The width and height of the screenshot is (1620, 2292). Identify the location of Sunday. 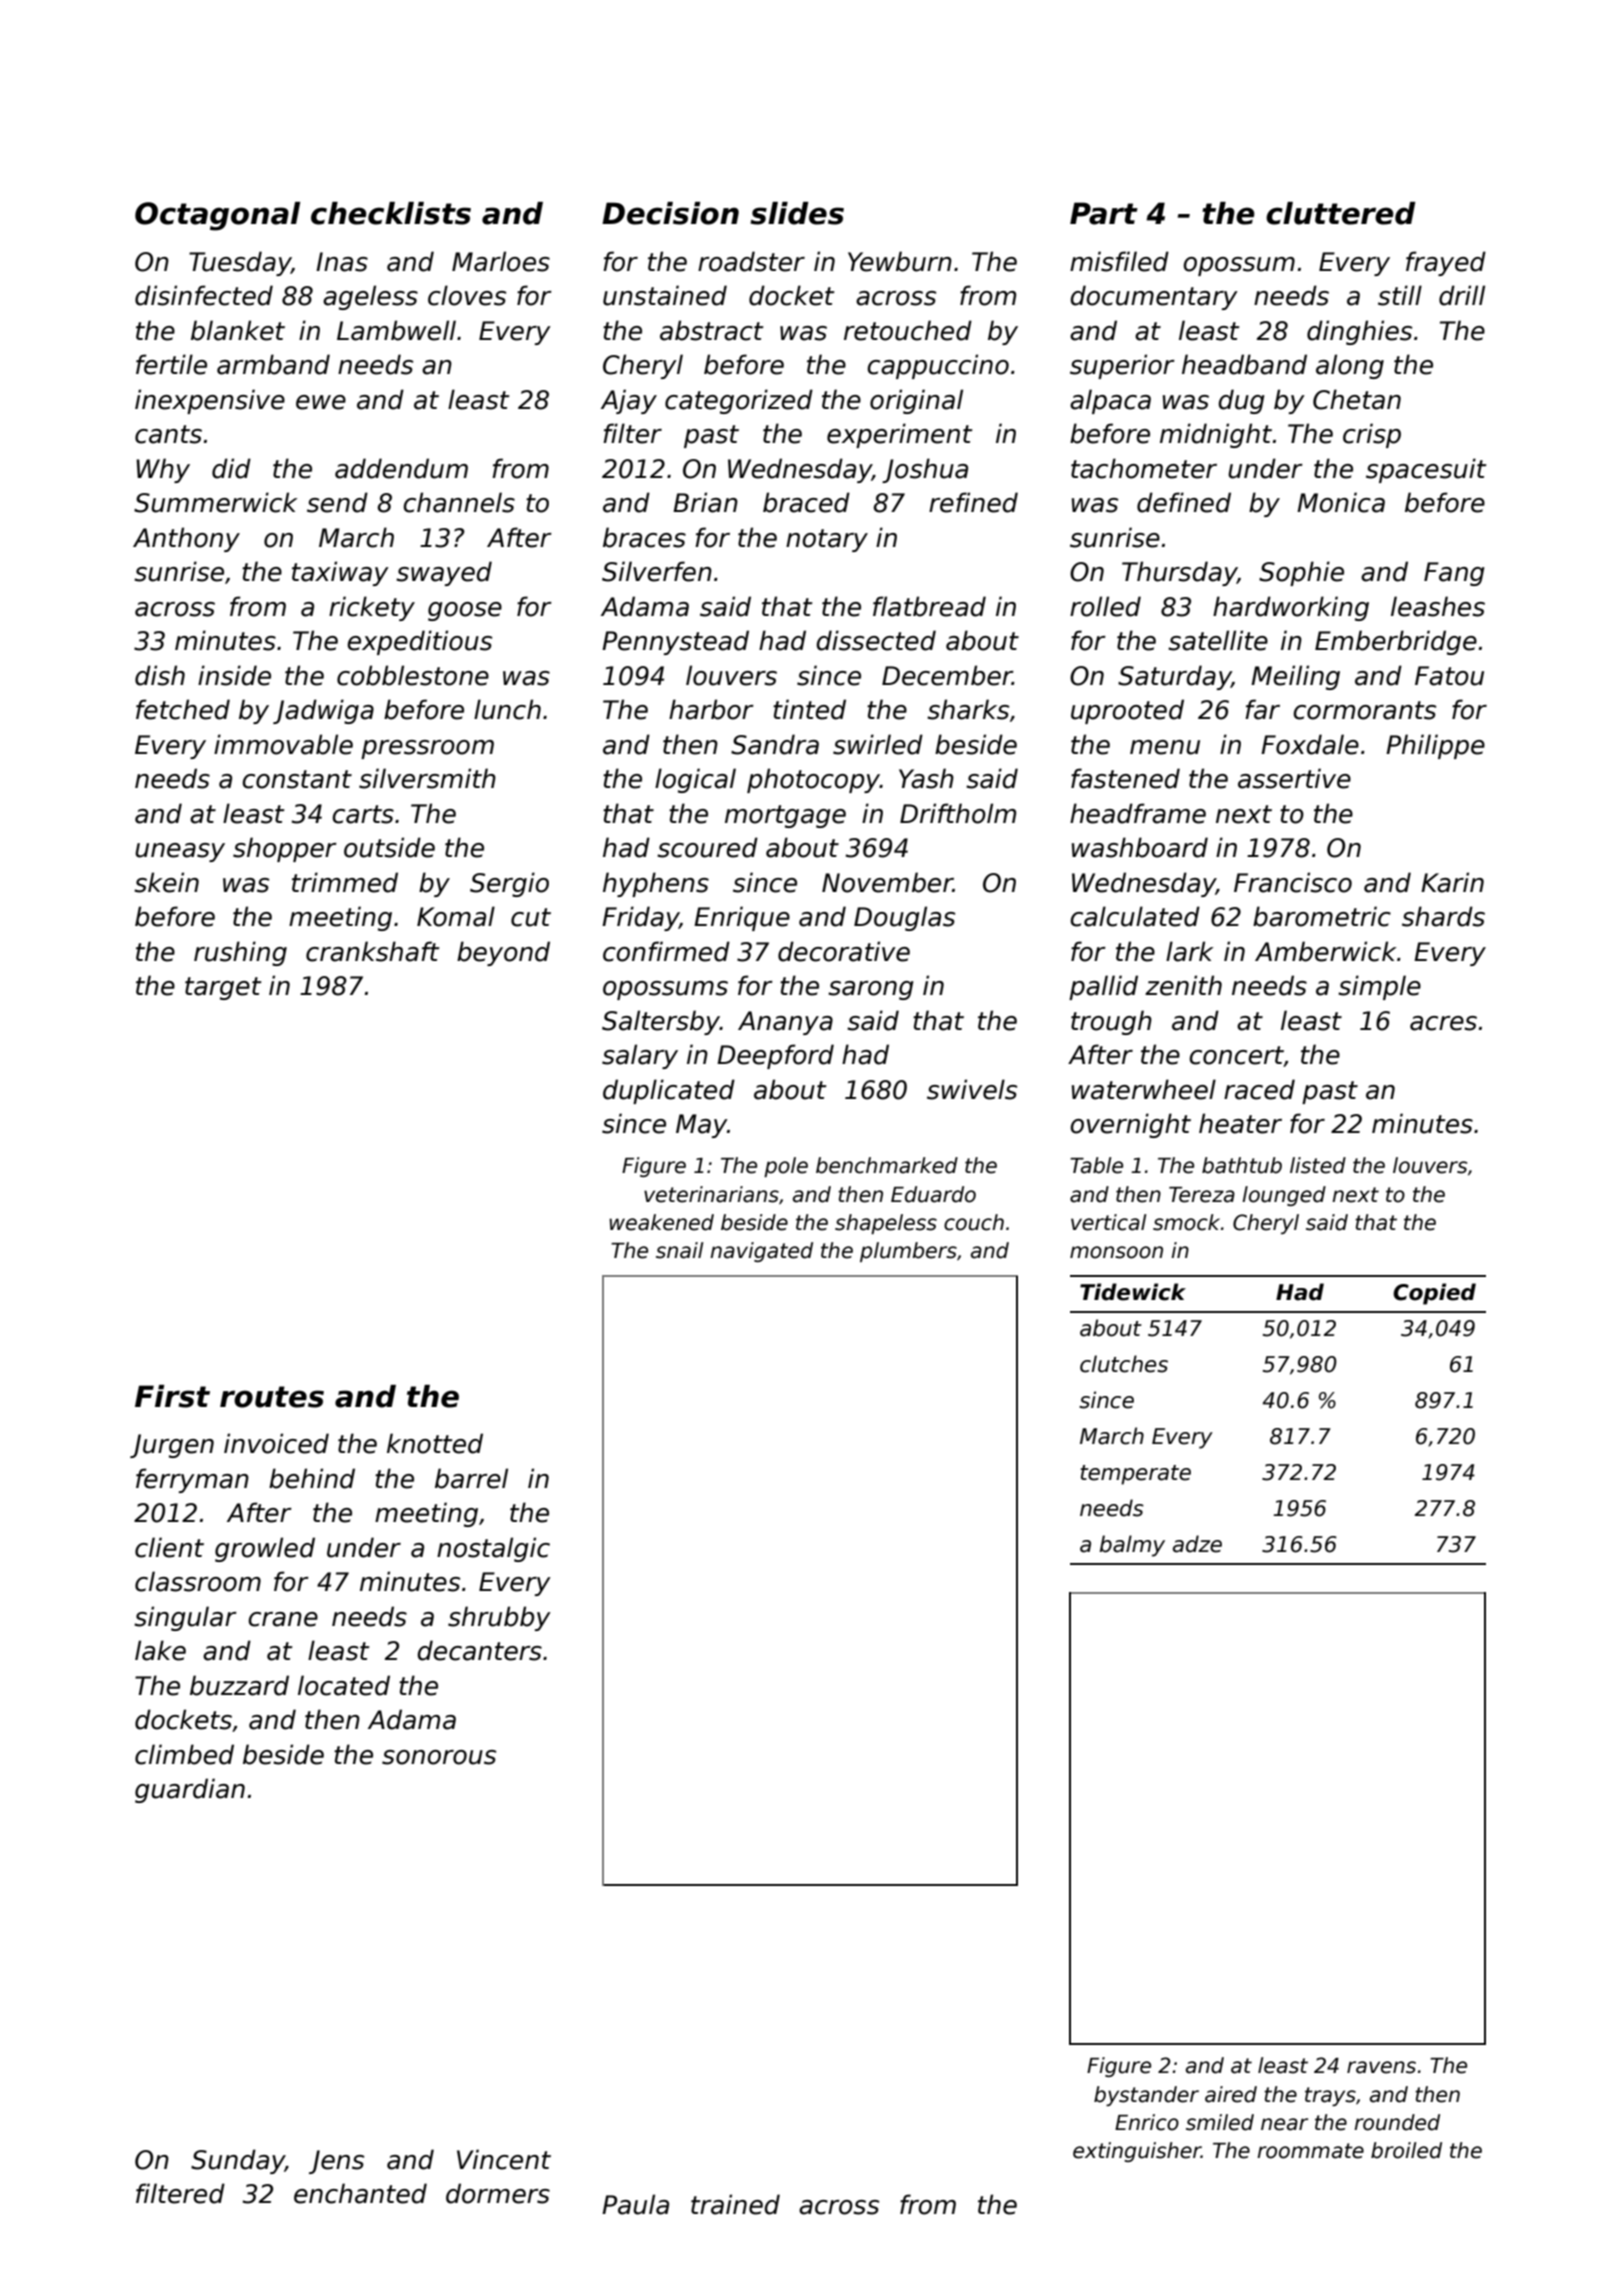
(238, 2161).
